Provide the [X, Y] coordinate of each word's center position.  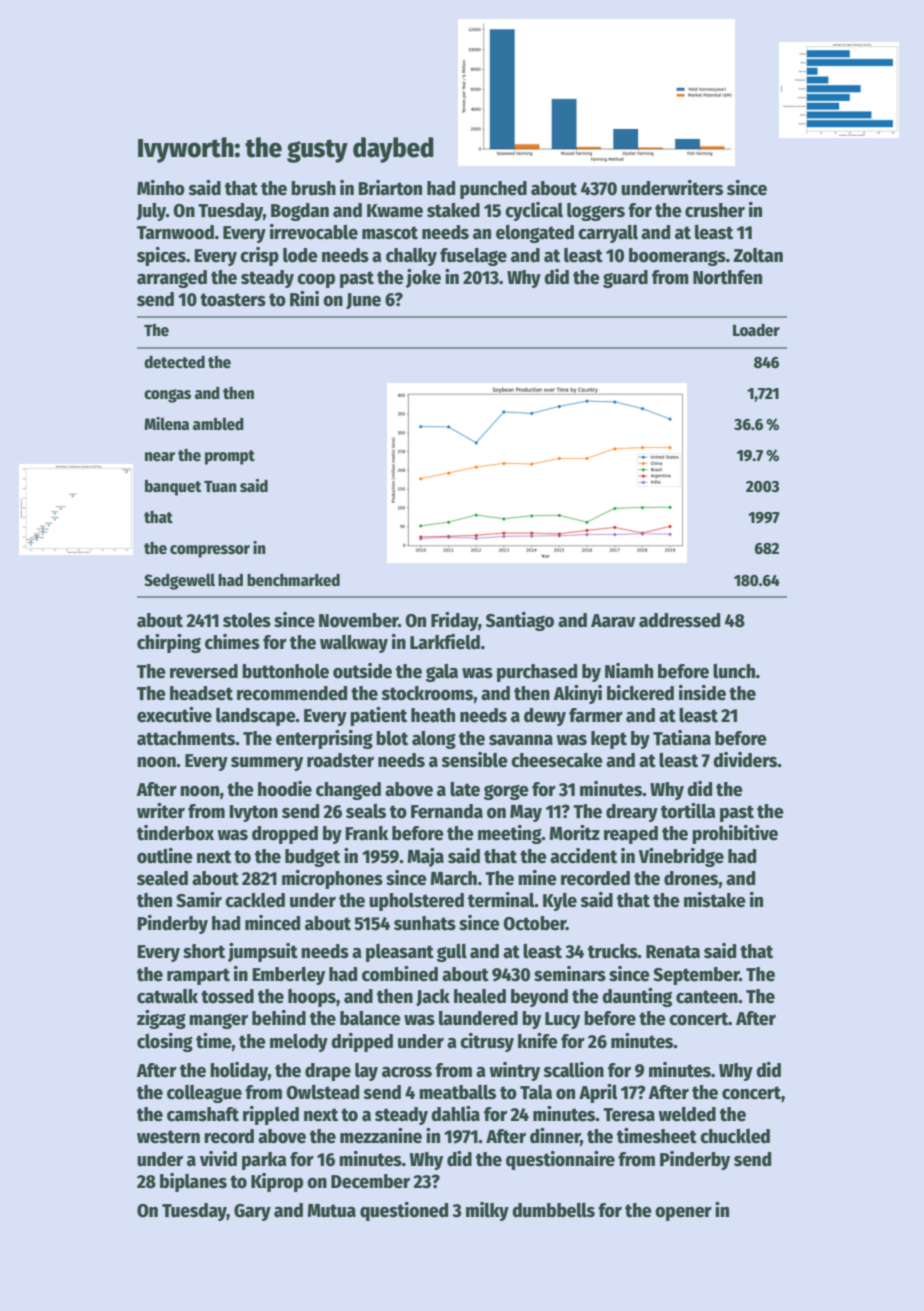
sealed [162, 878]
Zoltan [758, 255]
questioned [404, 1211]
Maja [425, 857]
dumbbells [553, 1210]
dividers [745, 760]
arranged [172, 279]
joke [423, 278]
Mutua [331, 1211]
